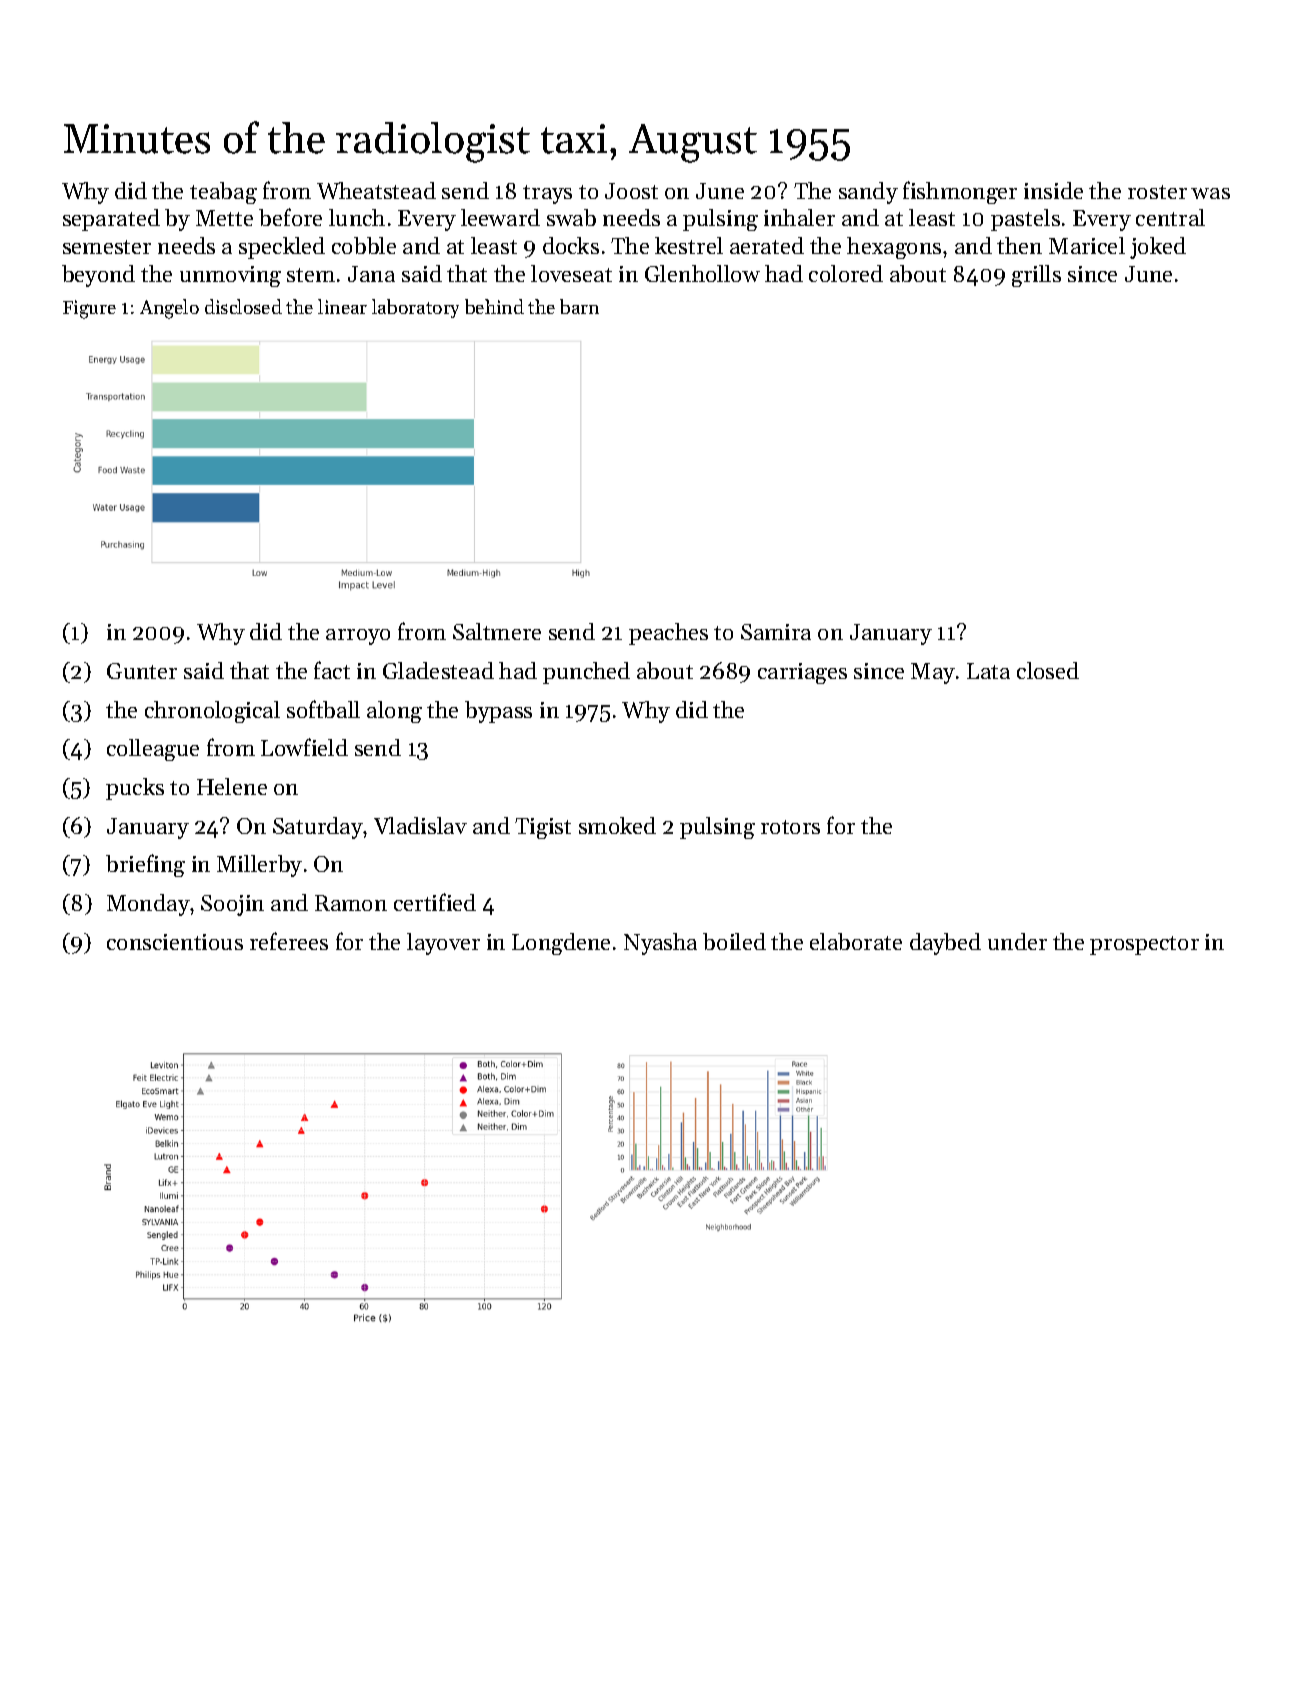 Image resolution: width=1301 pixels, height=1683 pixels. What do you see at coordinates (689, 245) in the document?
I see `kestrel` at bounding box center [689, 245].
